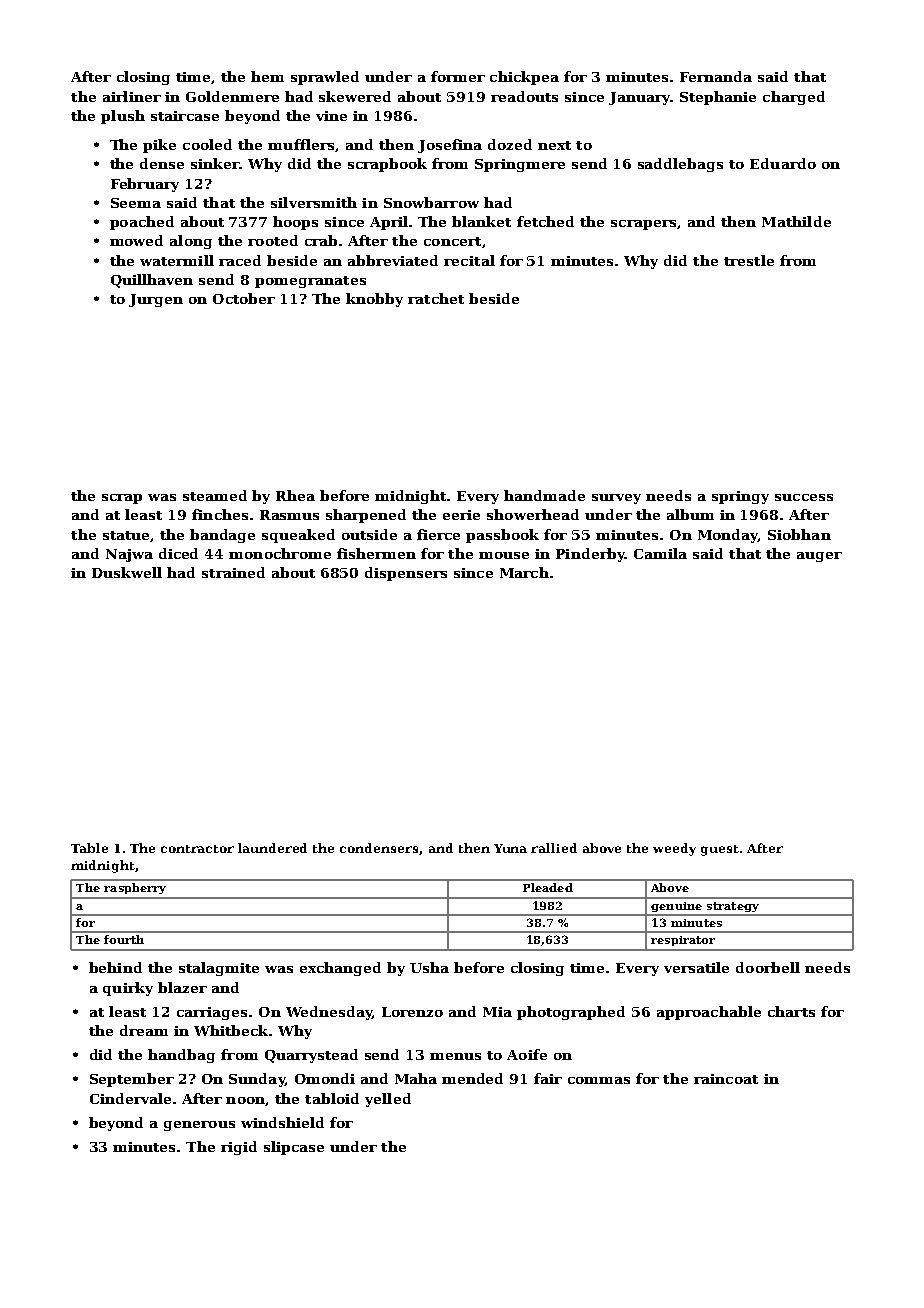 The height and width of the document is (1308, 924). I want to click on charts, so click(791, 1011).
